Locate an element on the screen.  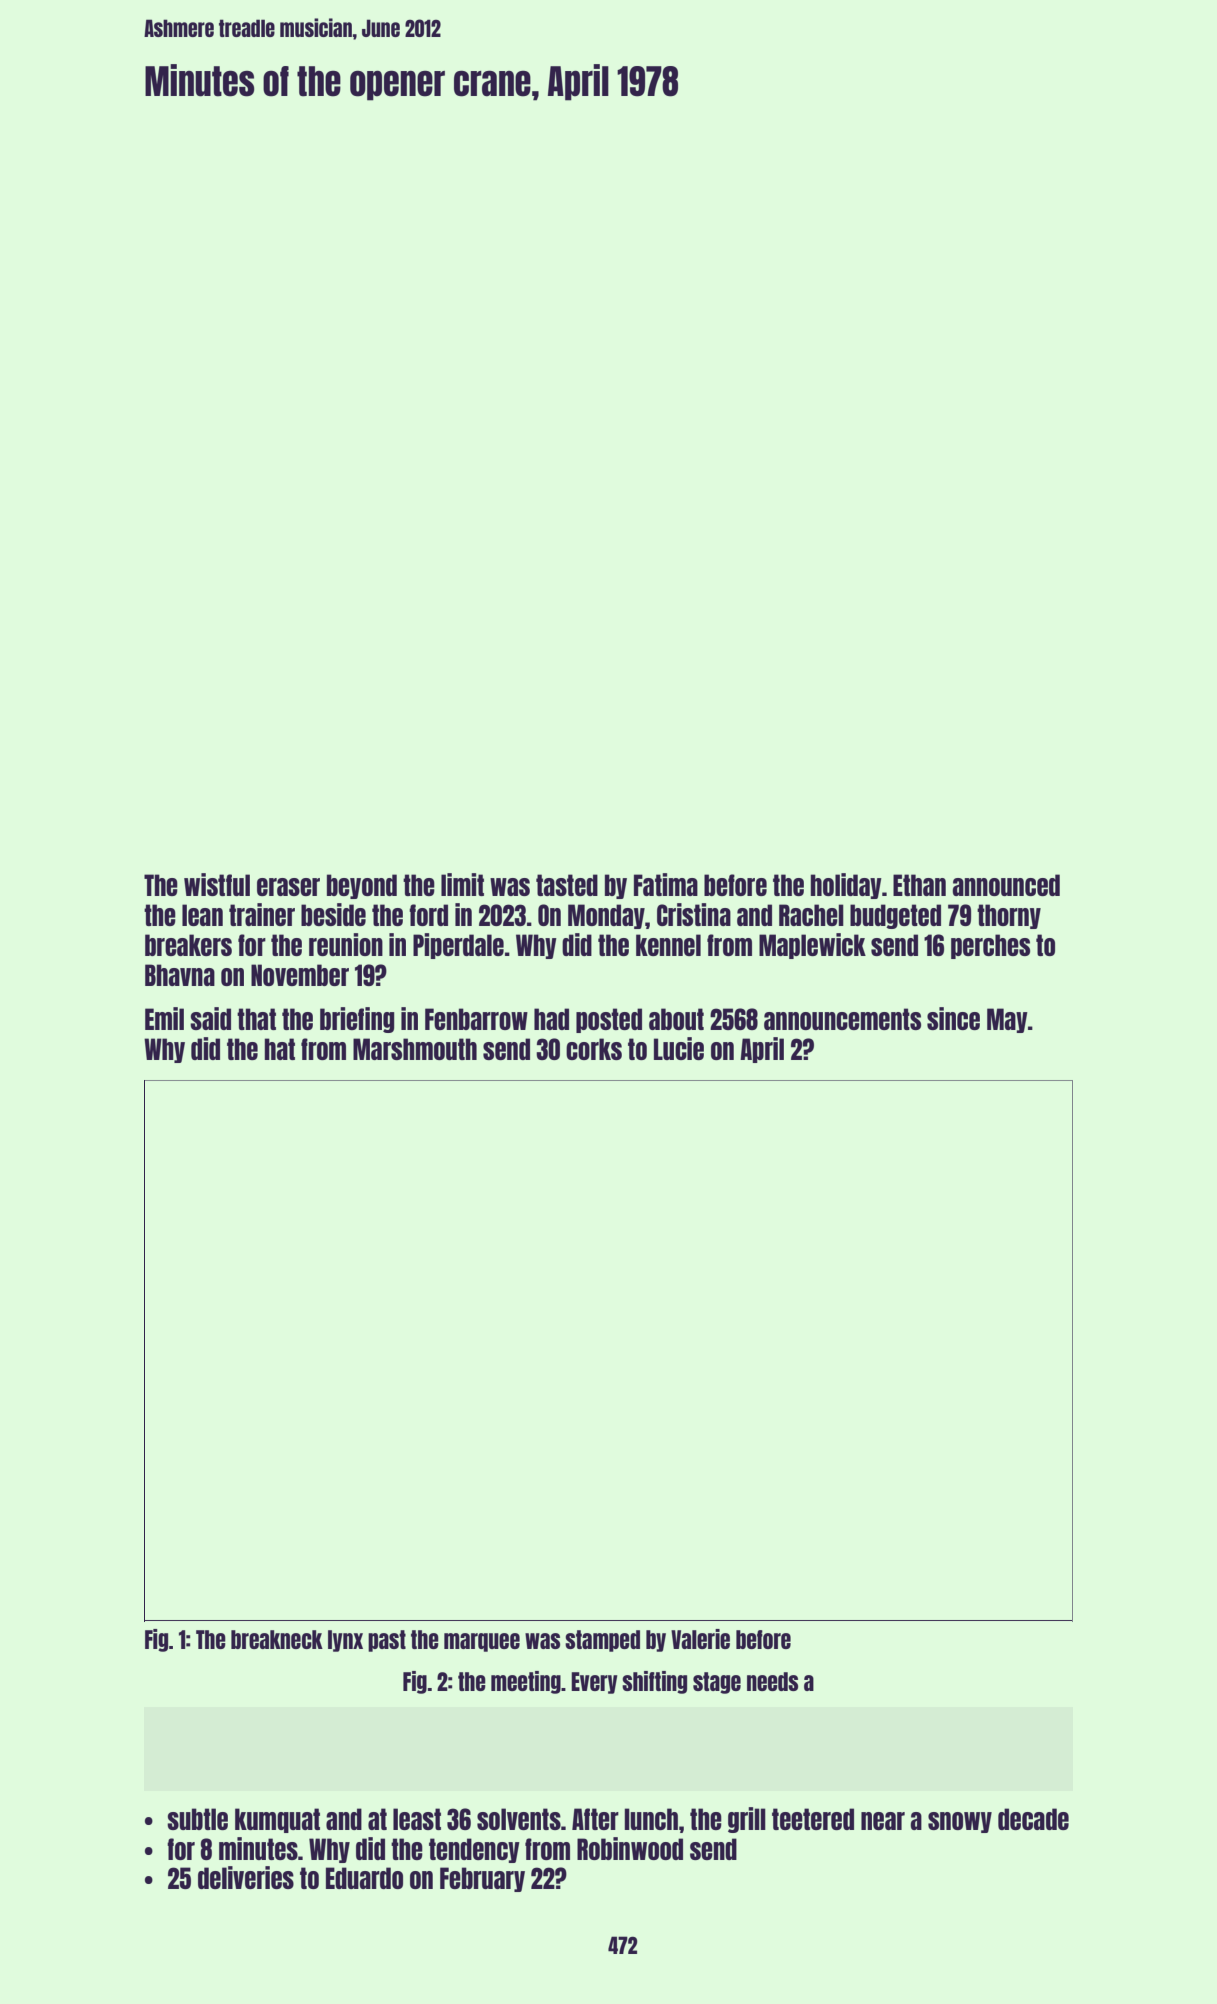
Eduardo is located at coordinates (364, 1878).
